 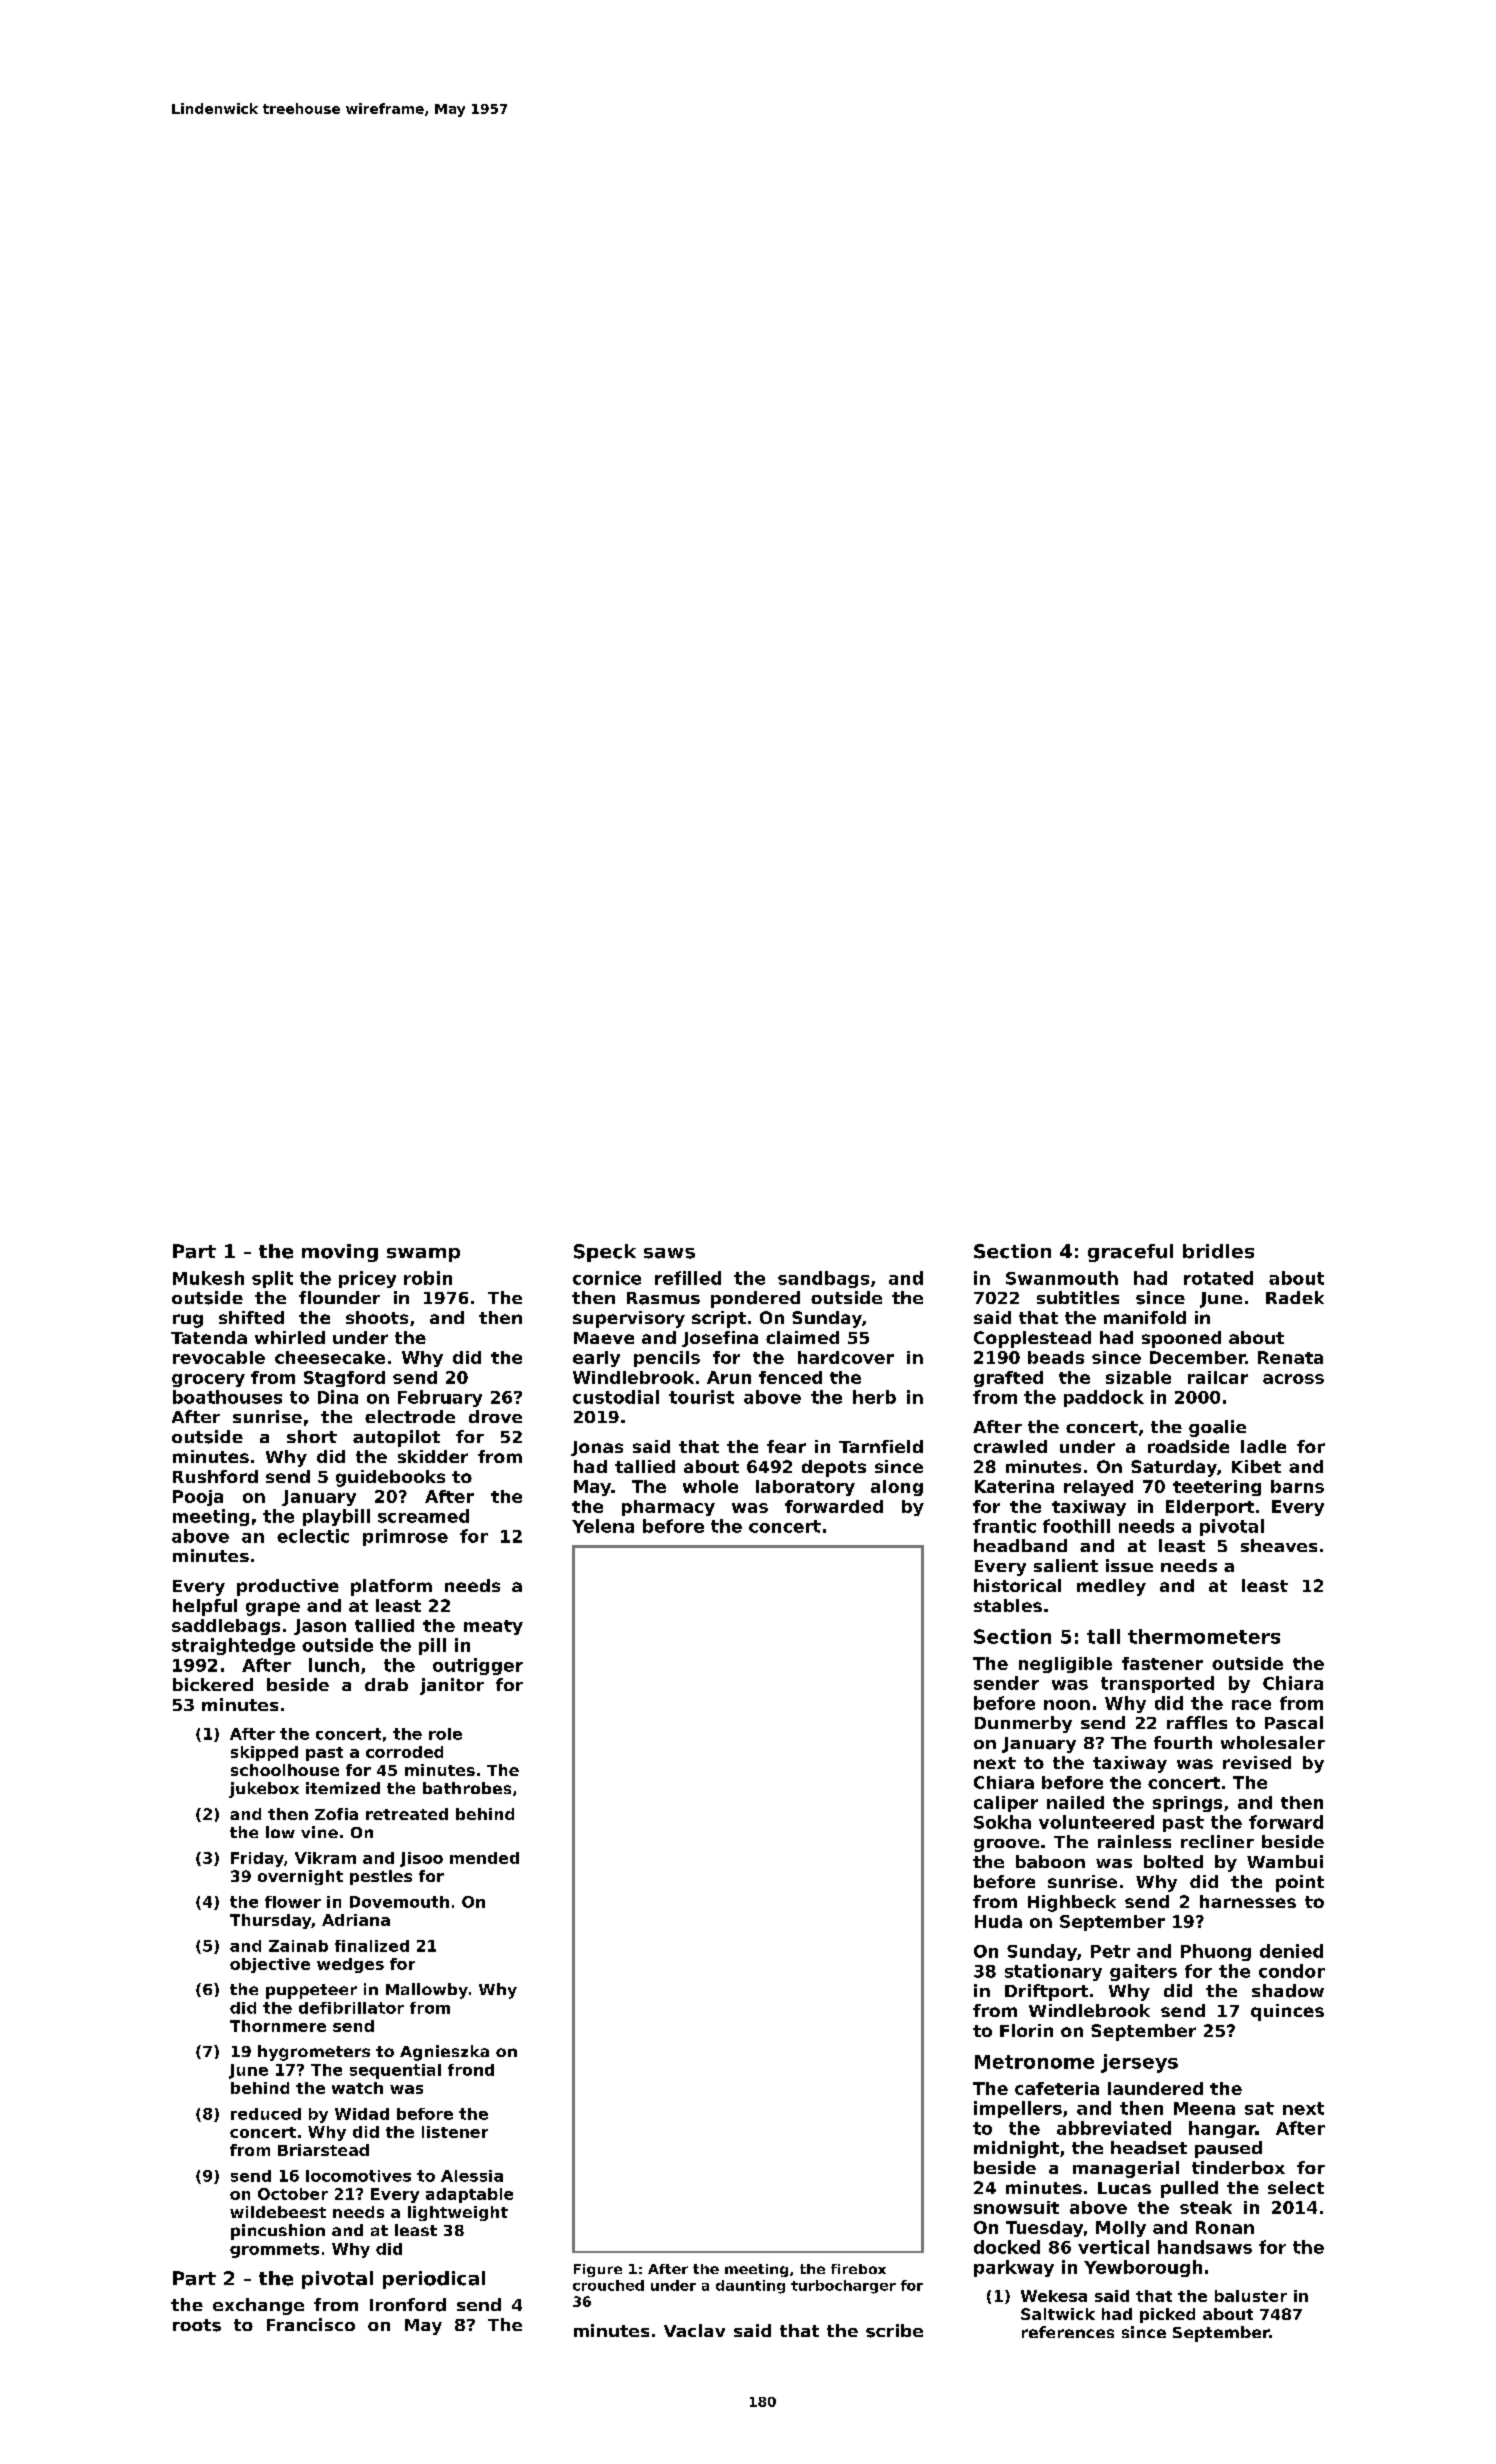 What do you see at coordinates (1162, 1663) in the image?
I see `fastener` at bounding box center [1162, 1663].
